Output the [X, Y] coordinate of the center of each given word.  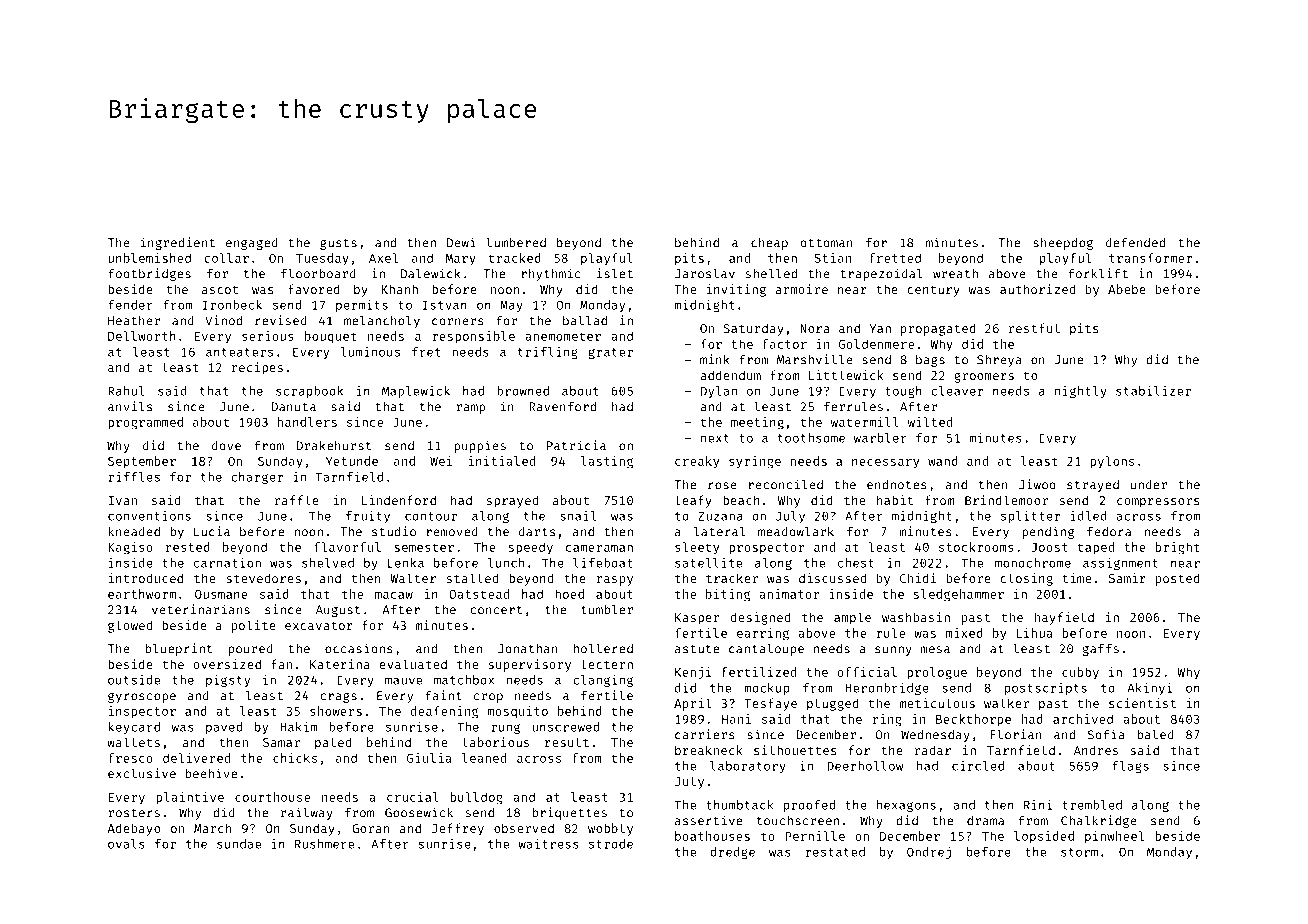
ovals [126, 844]
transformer [1150, 258]
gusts [338, 244]
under [1149, 485]
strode [611, 844]
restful [1034, 328]
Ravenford [562, 406]
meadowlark [796, 532]
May [511, 306]
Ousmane [221, 594]
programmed [145, 423]
